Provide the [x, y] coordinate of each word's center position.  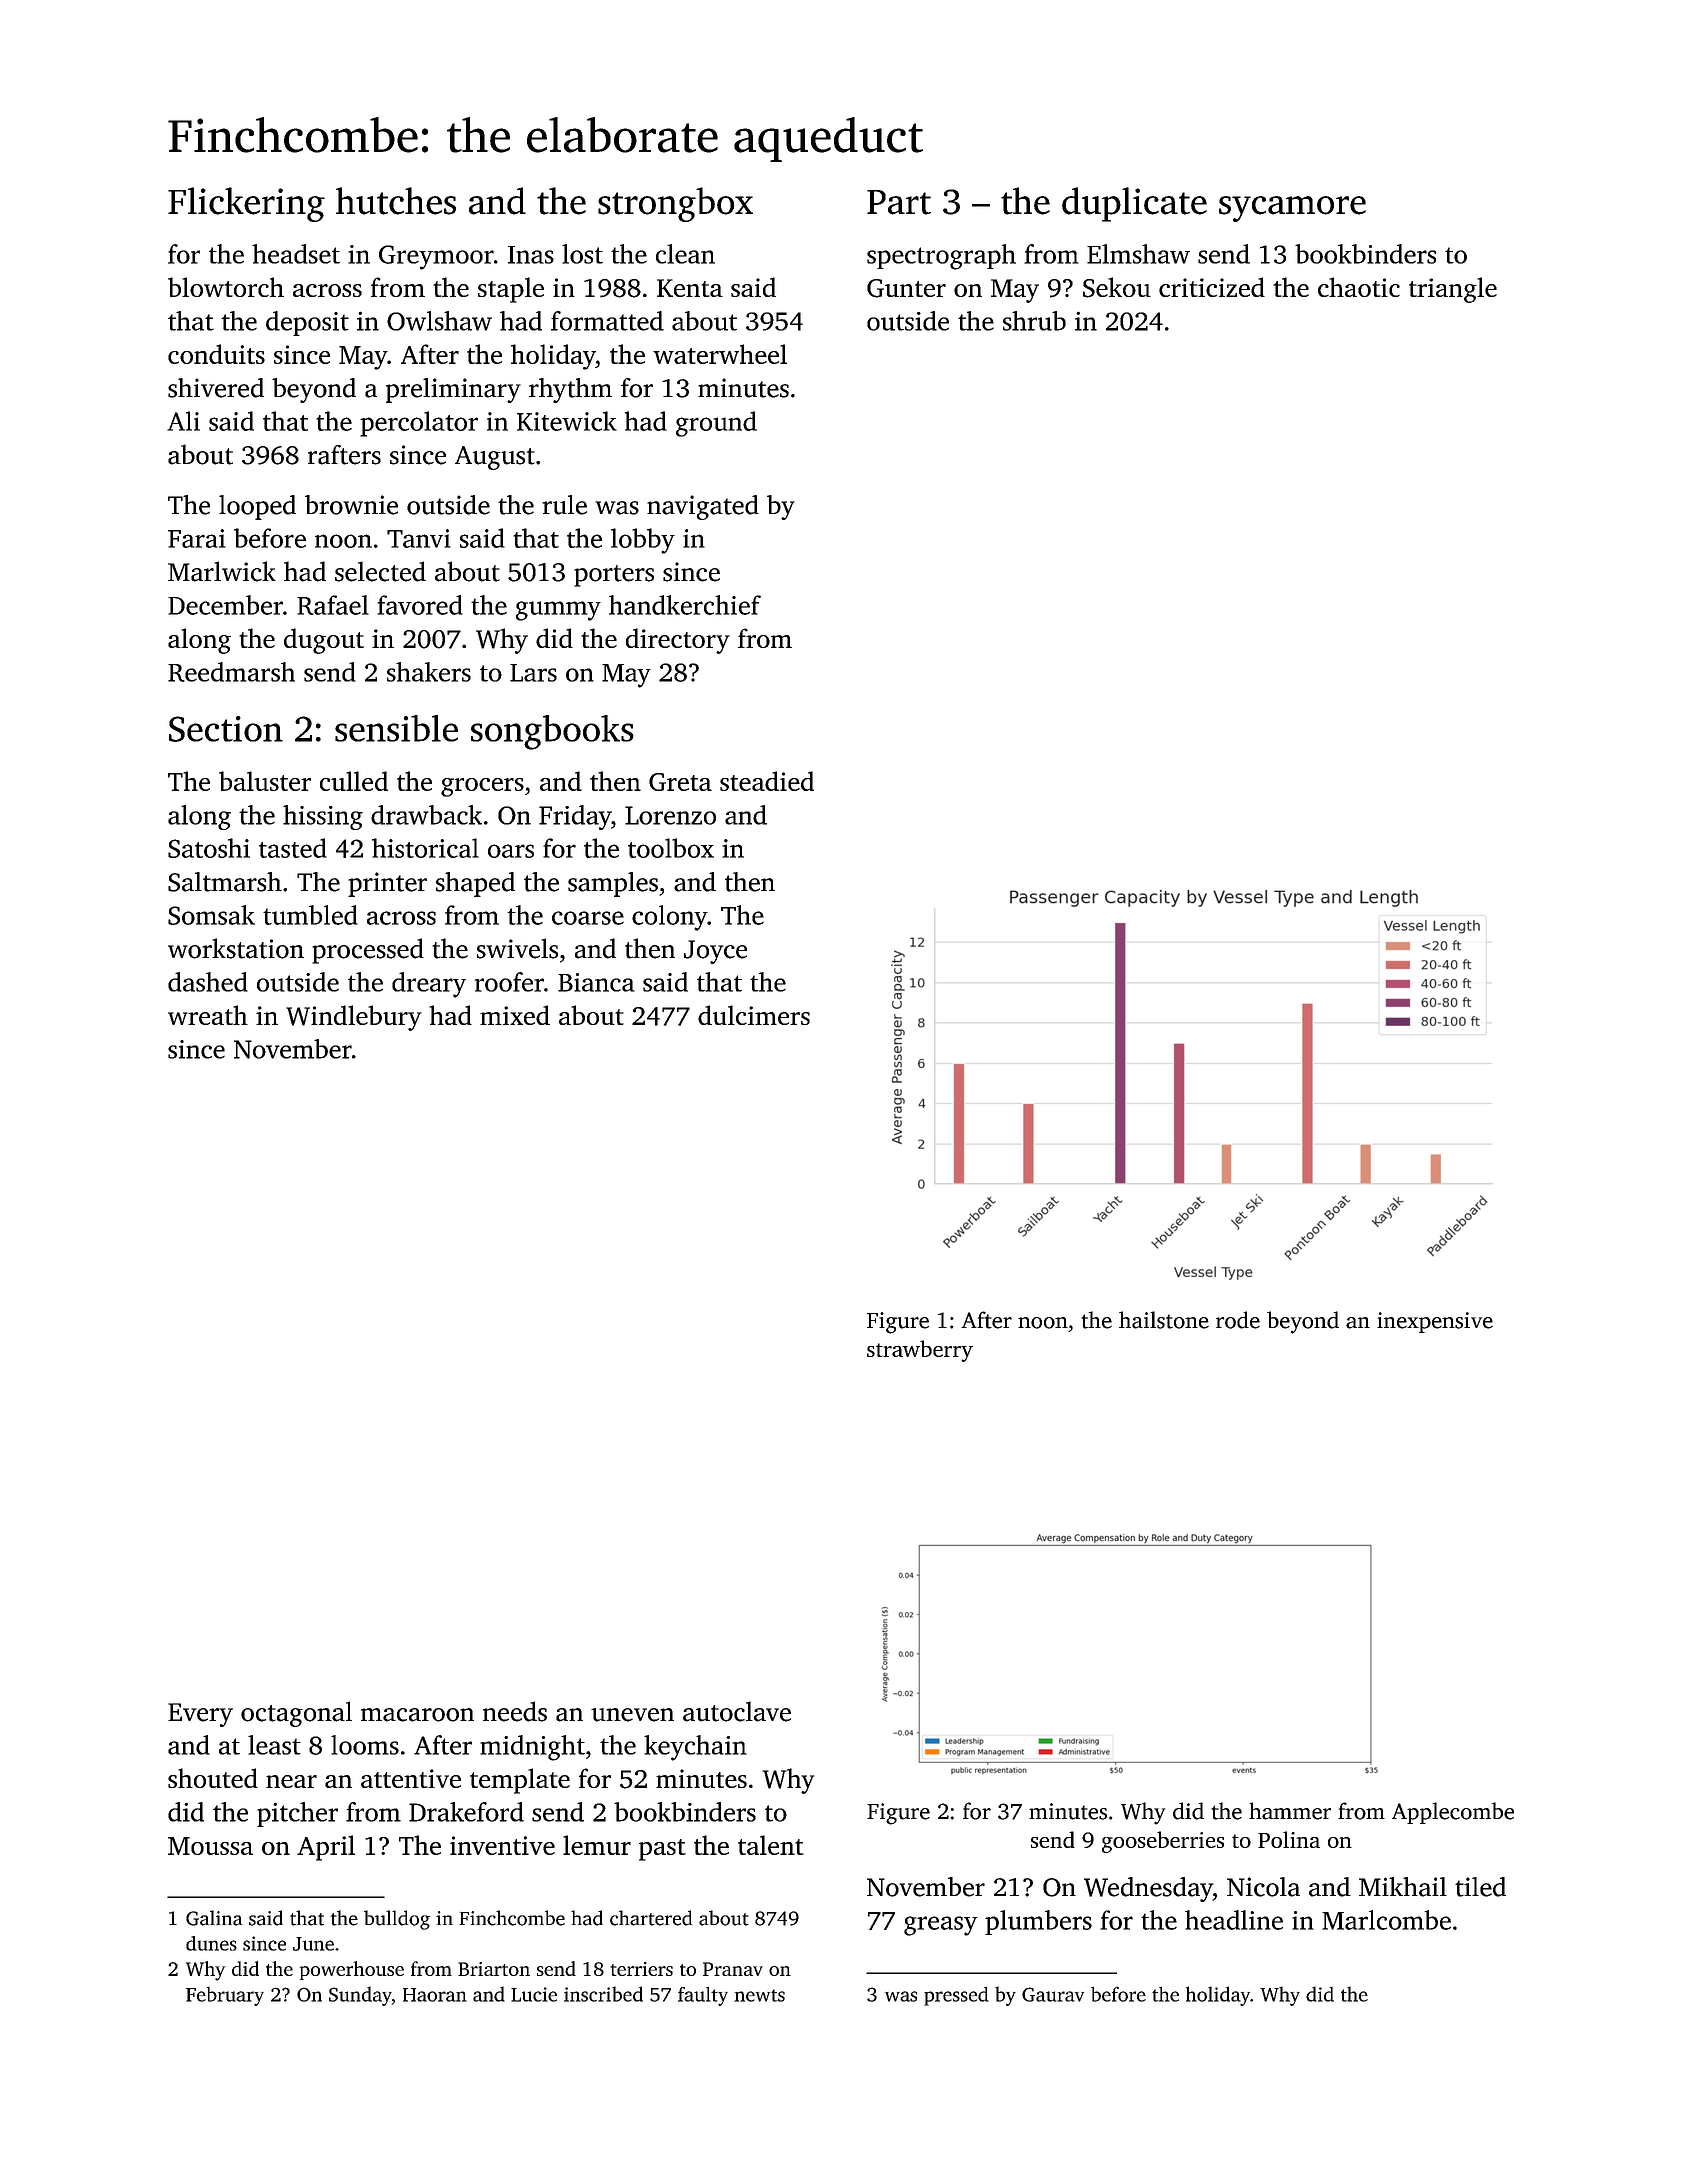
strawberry [920, 1351]
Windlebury [354, 1018]
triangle [1453, 290]
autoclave [737, 1711]
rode [1238, 1320]
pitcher [297, 1814]
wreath [208, 1015]
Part [899, 202]
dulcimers [754, 1015]
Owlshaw [439, 321]
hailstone [1164, 1320]
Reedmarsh [231, 672]
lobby [643, 541]
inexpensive [1435, 1322]
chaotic [1359, 287]
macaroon [417, 1715]
